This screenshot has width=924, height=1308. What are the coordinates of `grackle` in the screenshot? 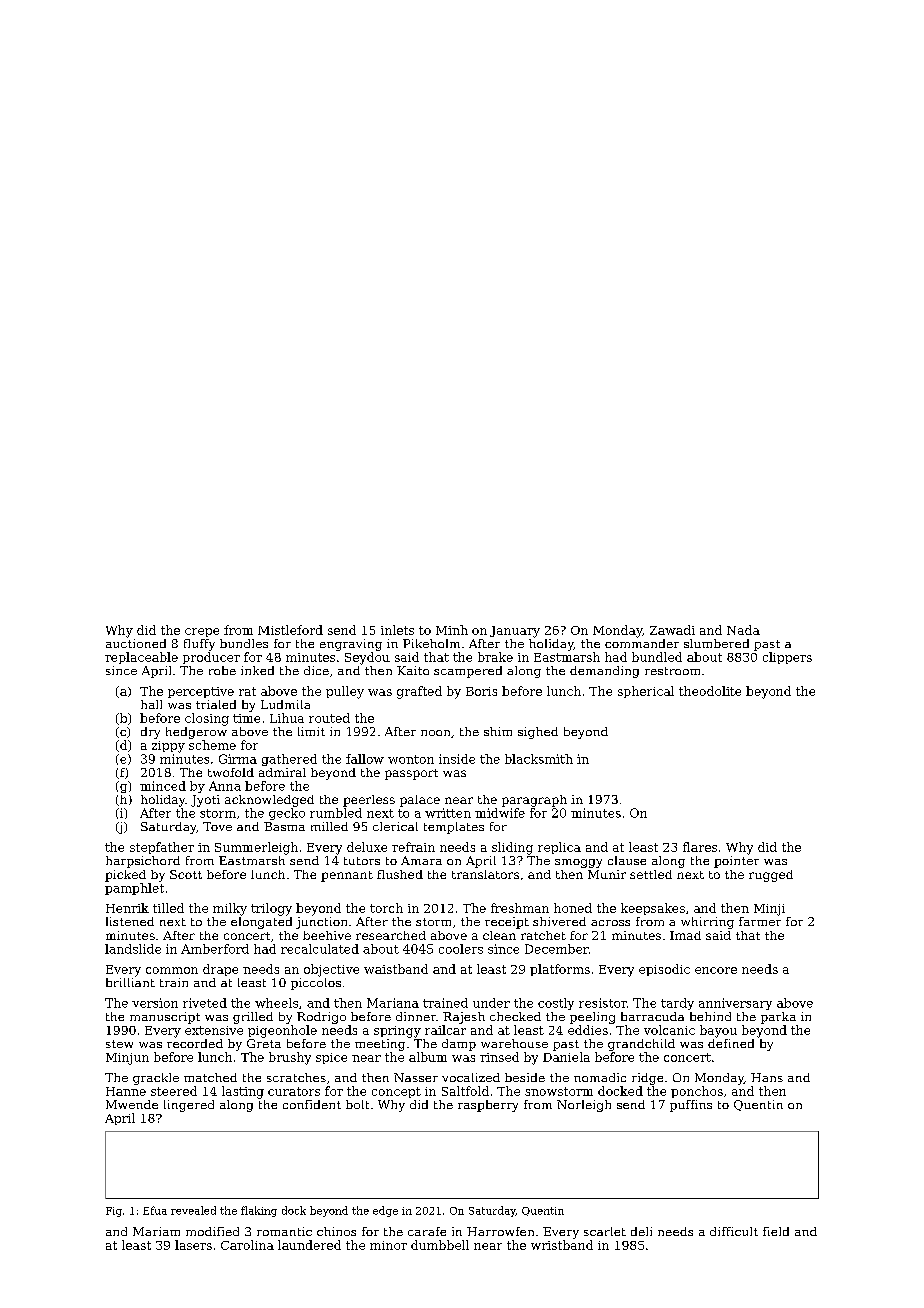 It's located at (156, 1079).
